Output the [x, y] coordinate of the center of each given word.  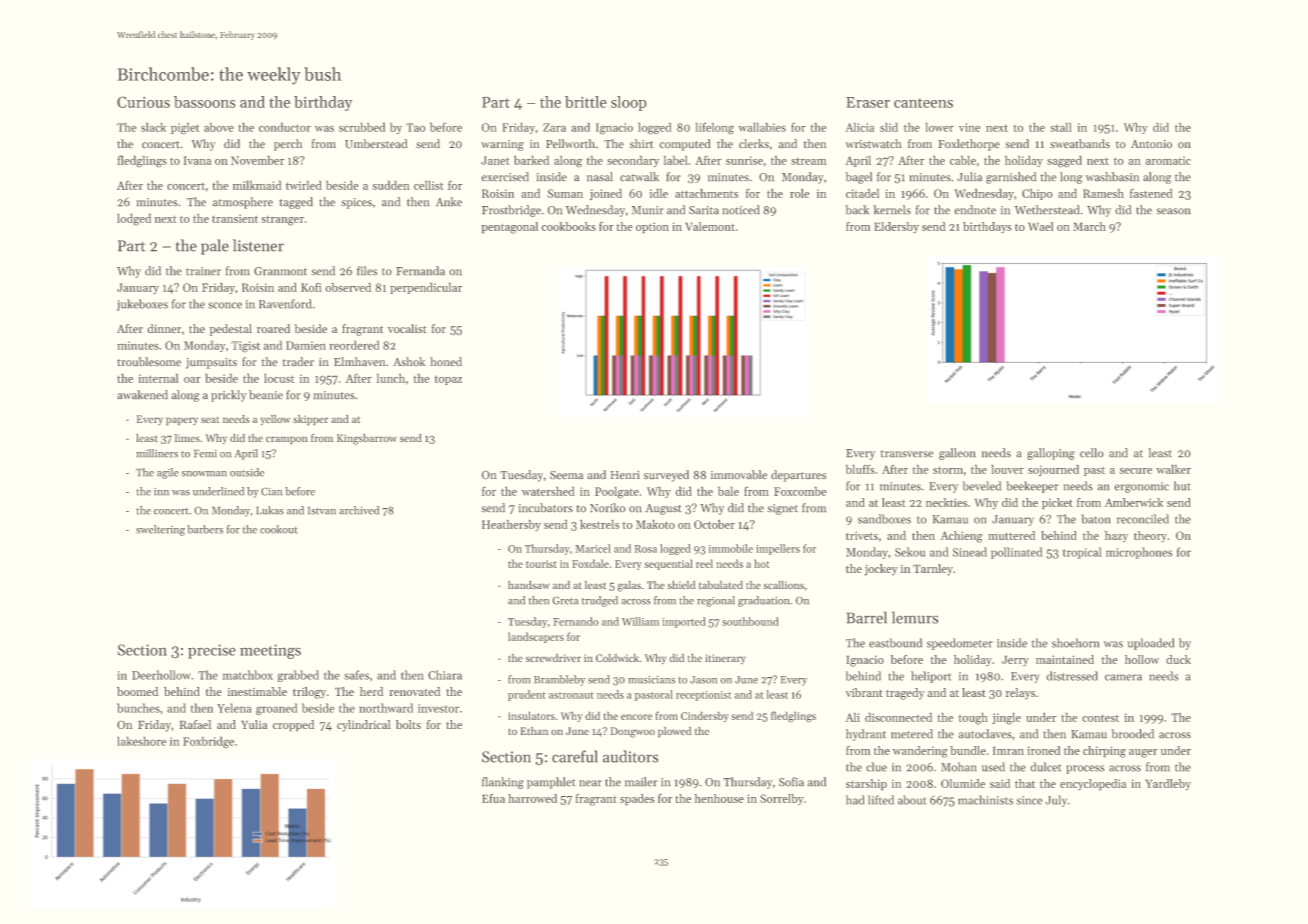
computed [685, 145]
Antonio [1151, 144]
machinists [985, 800]
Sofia [791, 782]
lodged [134, 219]
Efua [493, 798]
